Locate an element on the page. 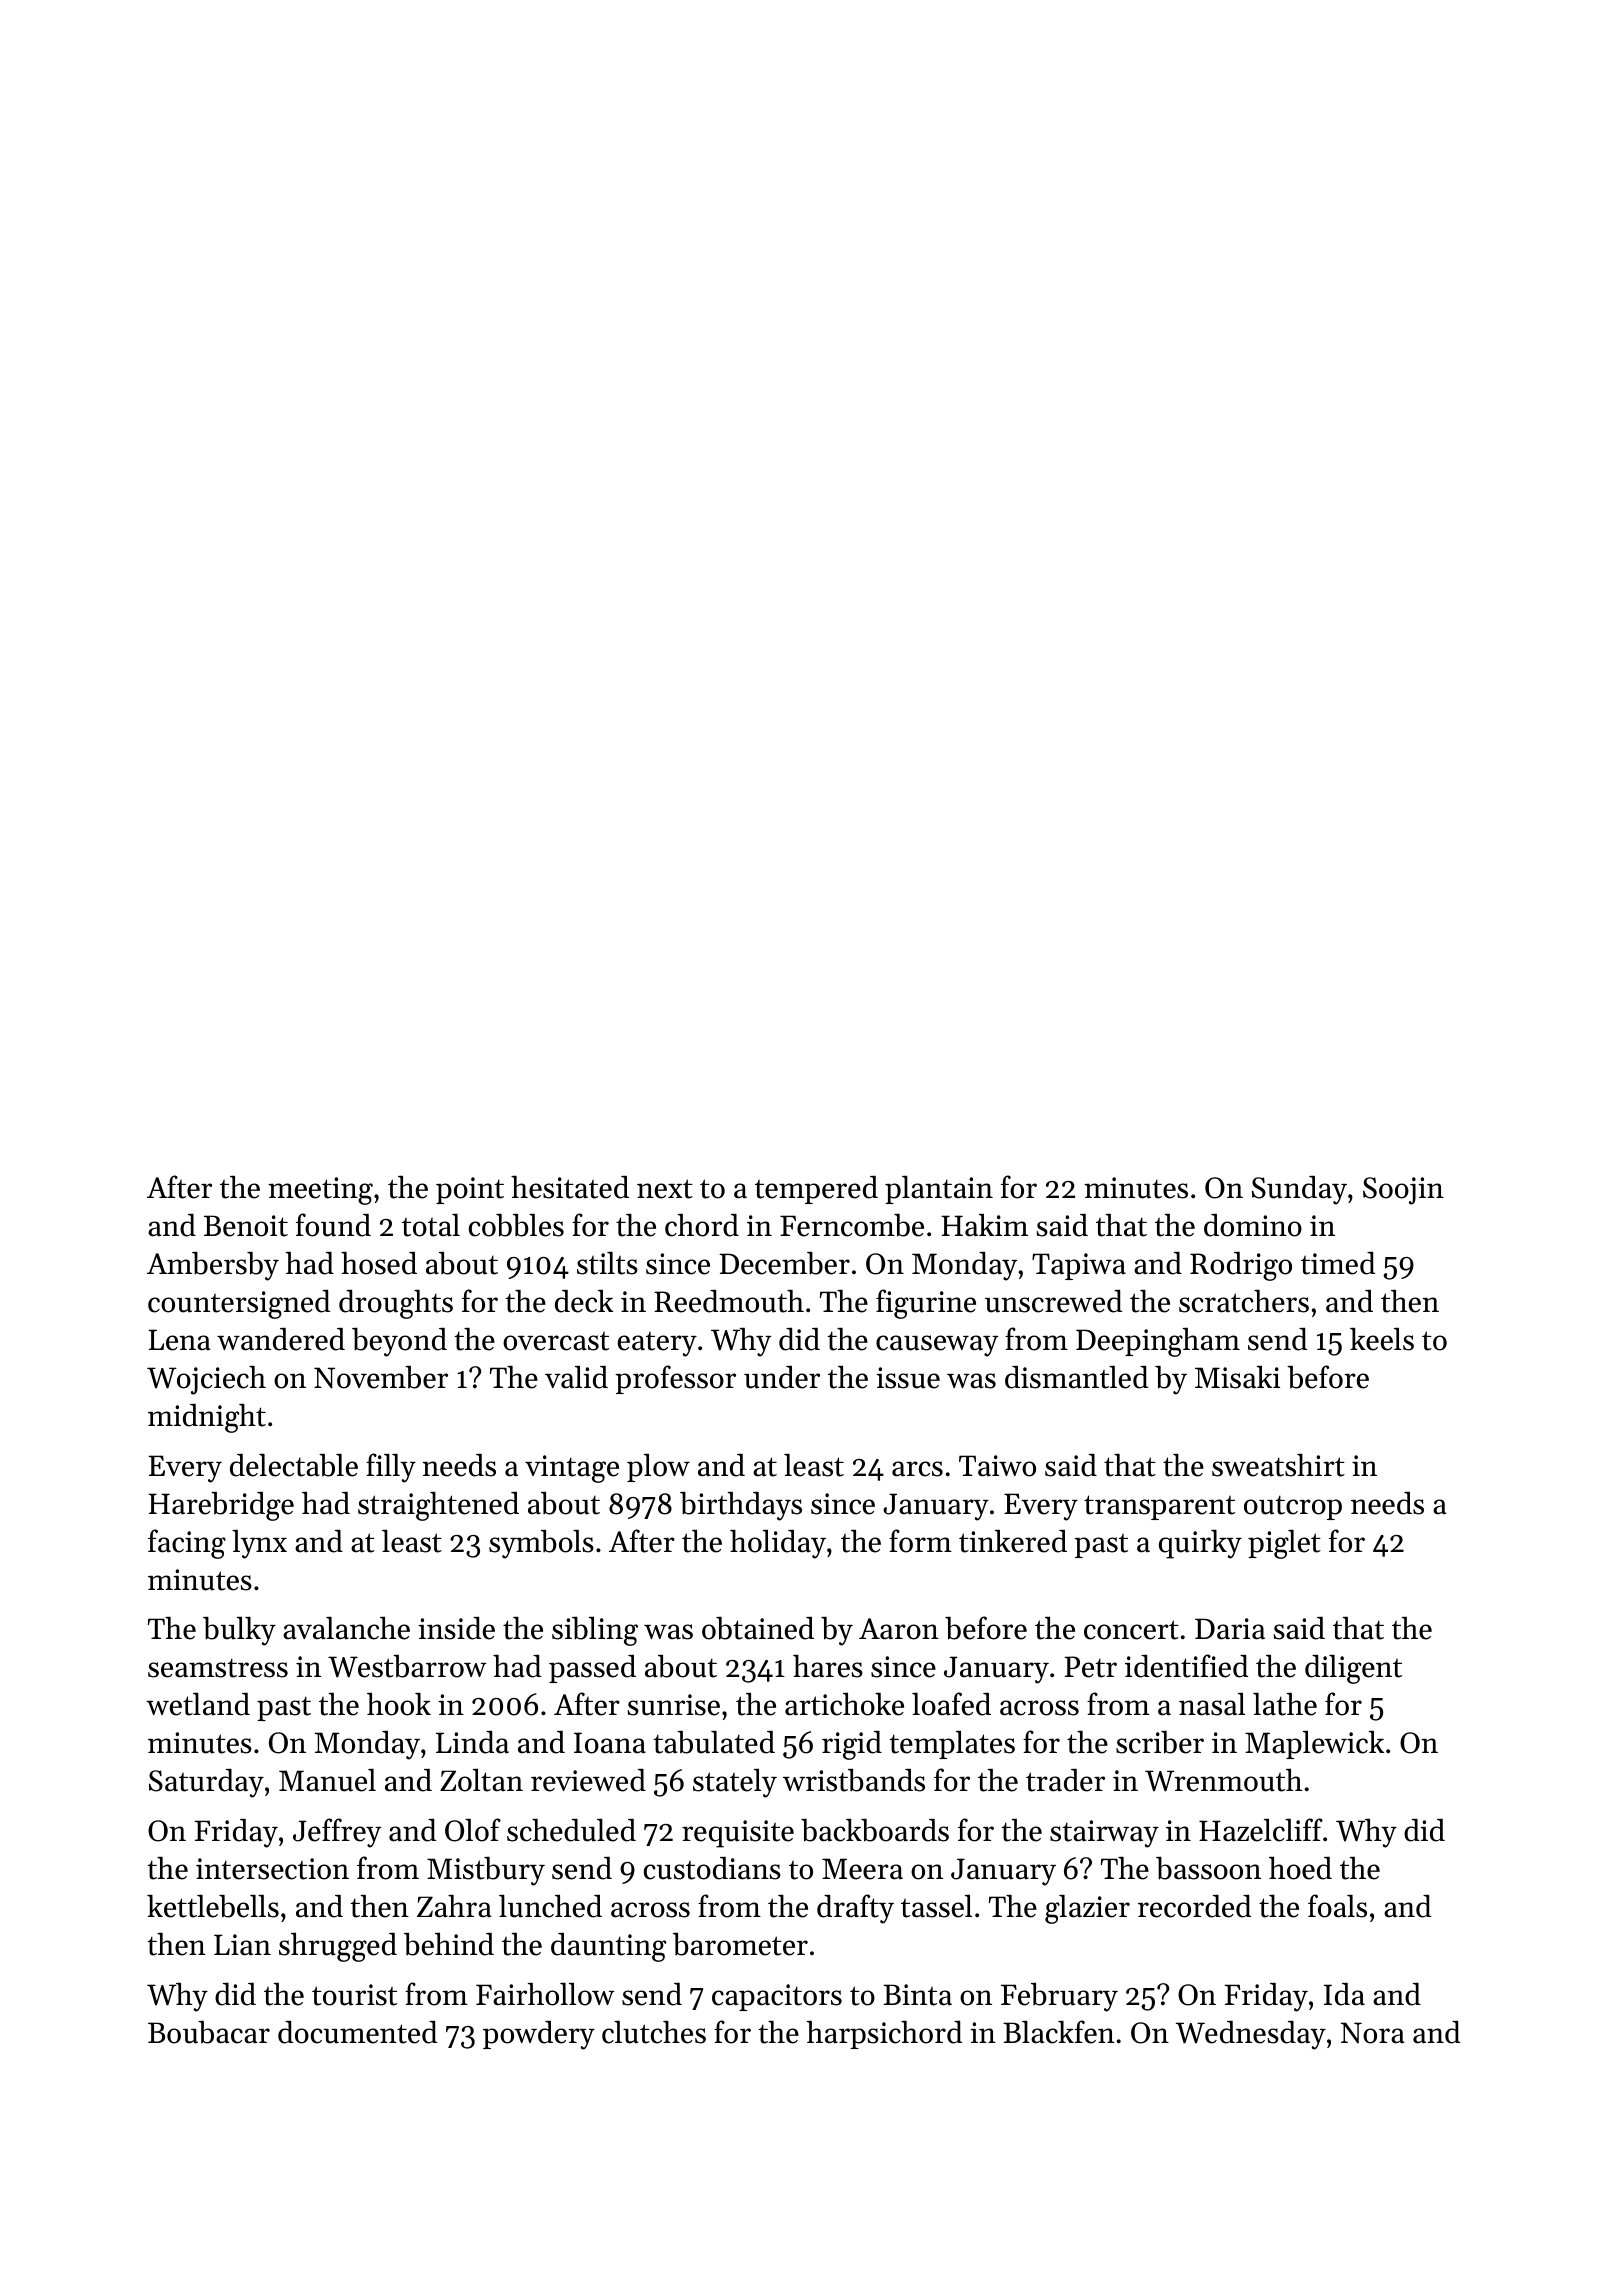  diligent is located at coordinates (1353, 1669).
